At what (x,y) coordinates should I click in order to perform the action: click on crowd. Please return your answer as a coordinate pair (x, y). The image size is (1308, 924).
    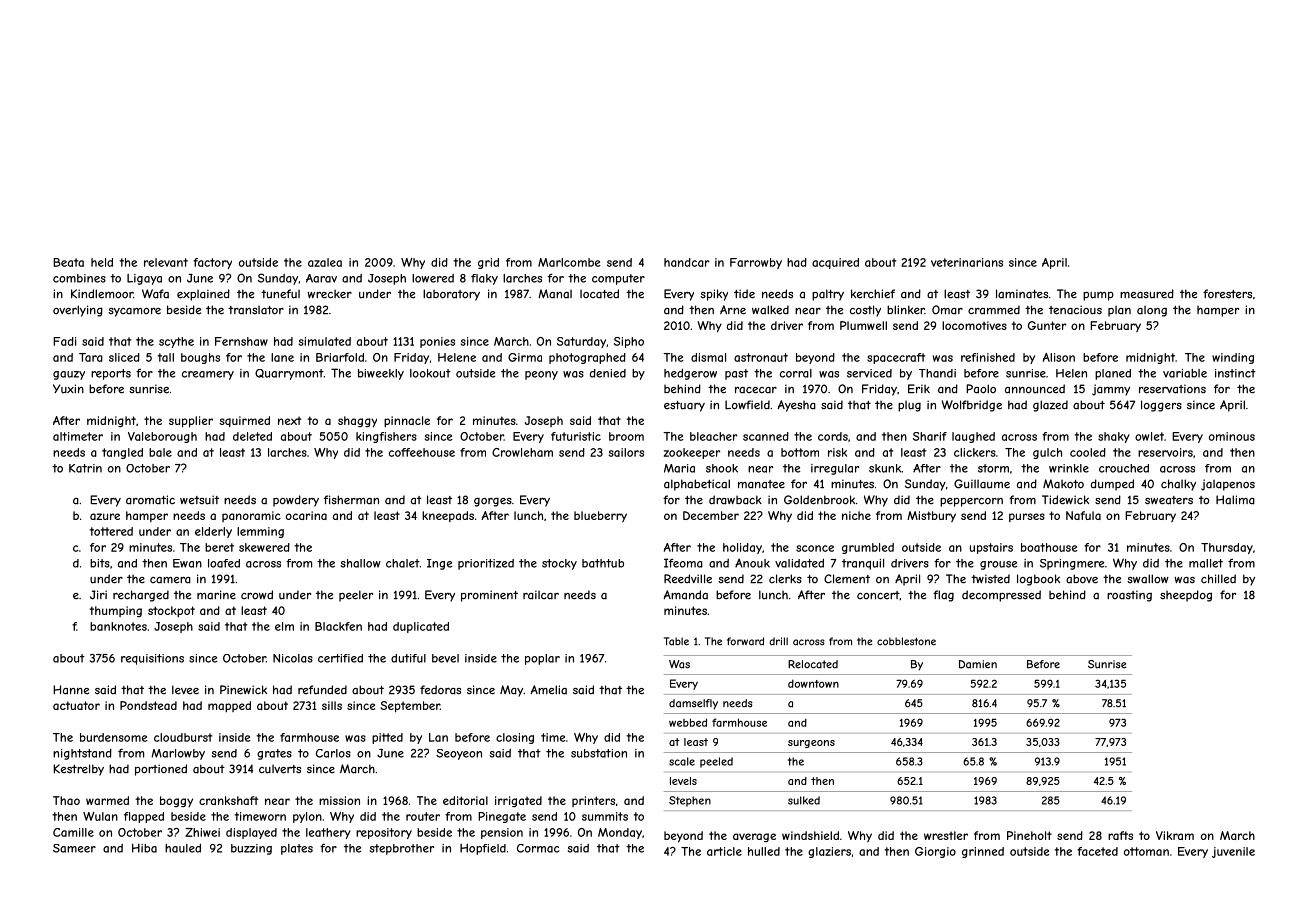
    Looking at the image, I should click on (257, 595).
